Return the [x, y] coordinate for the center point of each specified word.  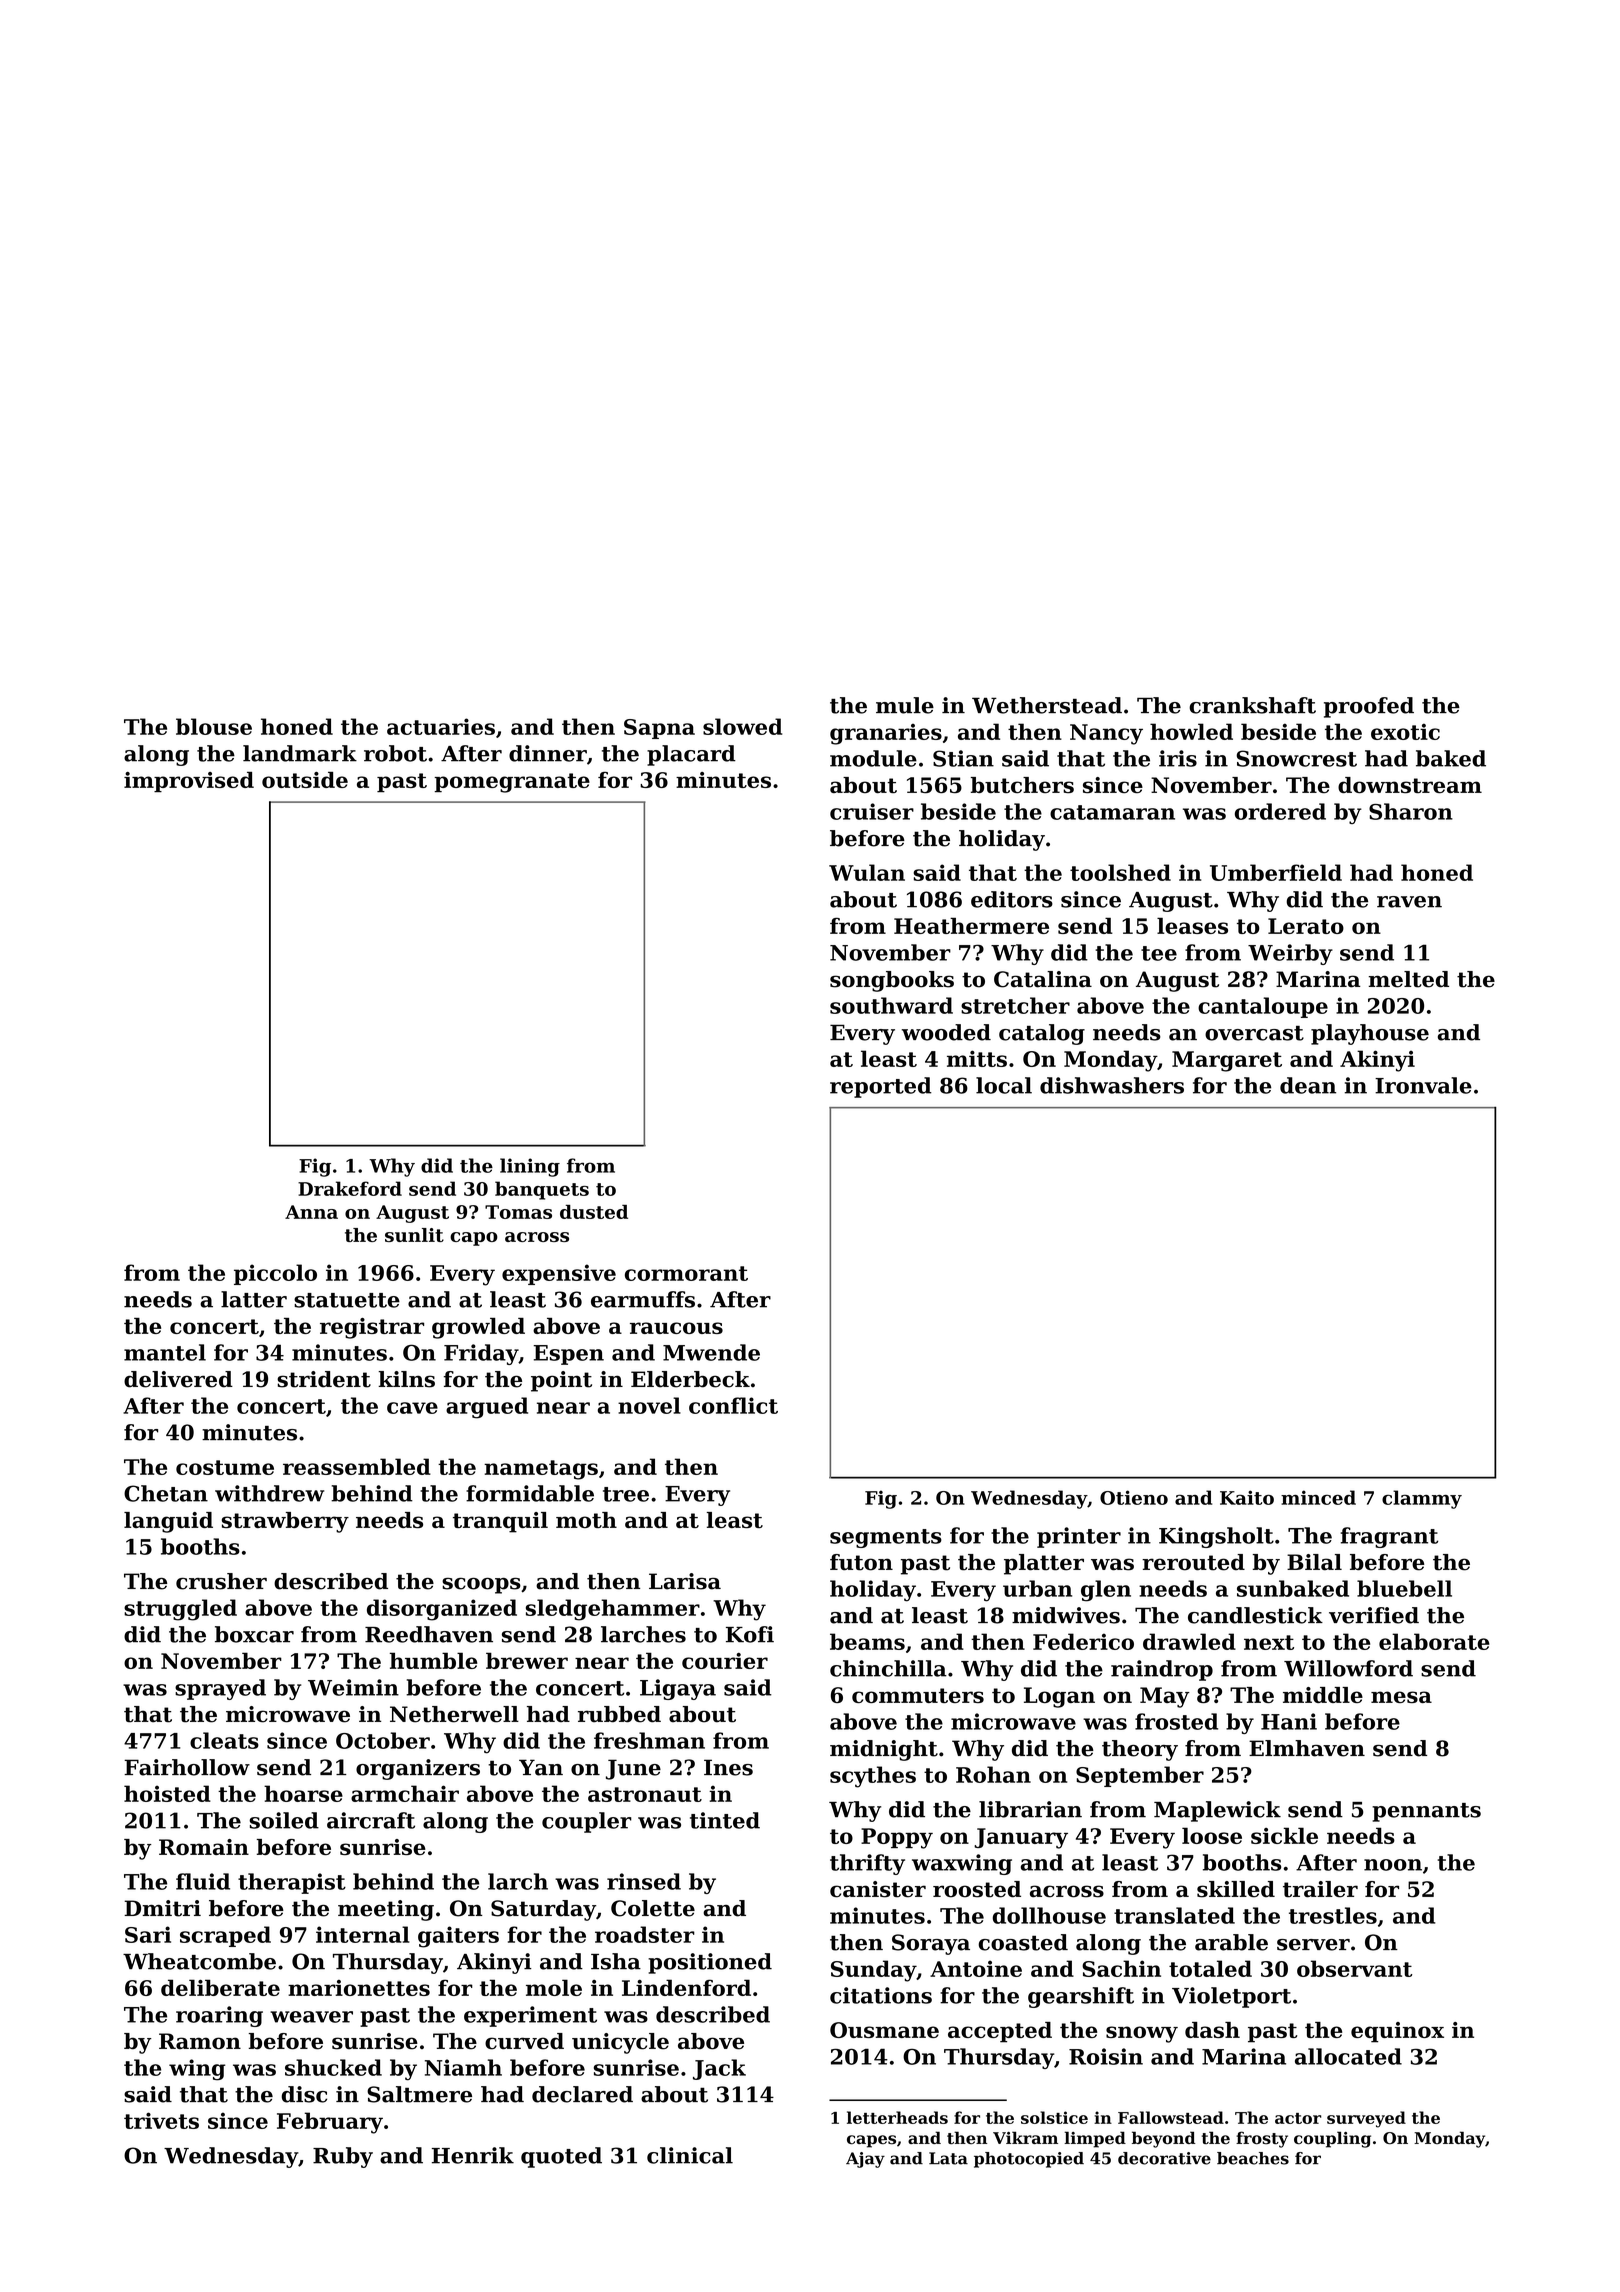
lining [530, 1167]
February [330, 2123]
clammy [1422, 1499]
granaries [886, 734]
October [383, 1740]
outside [305, 780]
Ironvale [1423, 1085]
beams [867, 1641]
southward [891, 1005]
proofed [1369, 707]
